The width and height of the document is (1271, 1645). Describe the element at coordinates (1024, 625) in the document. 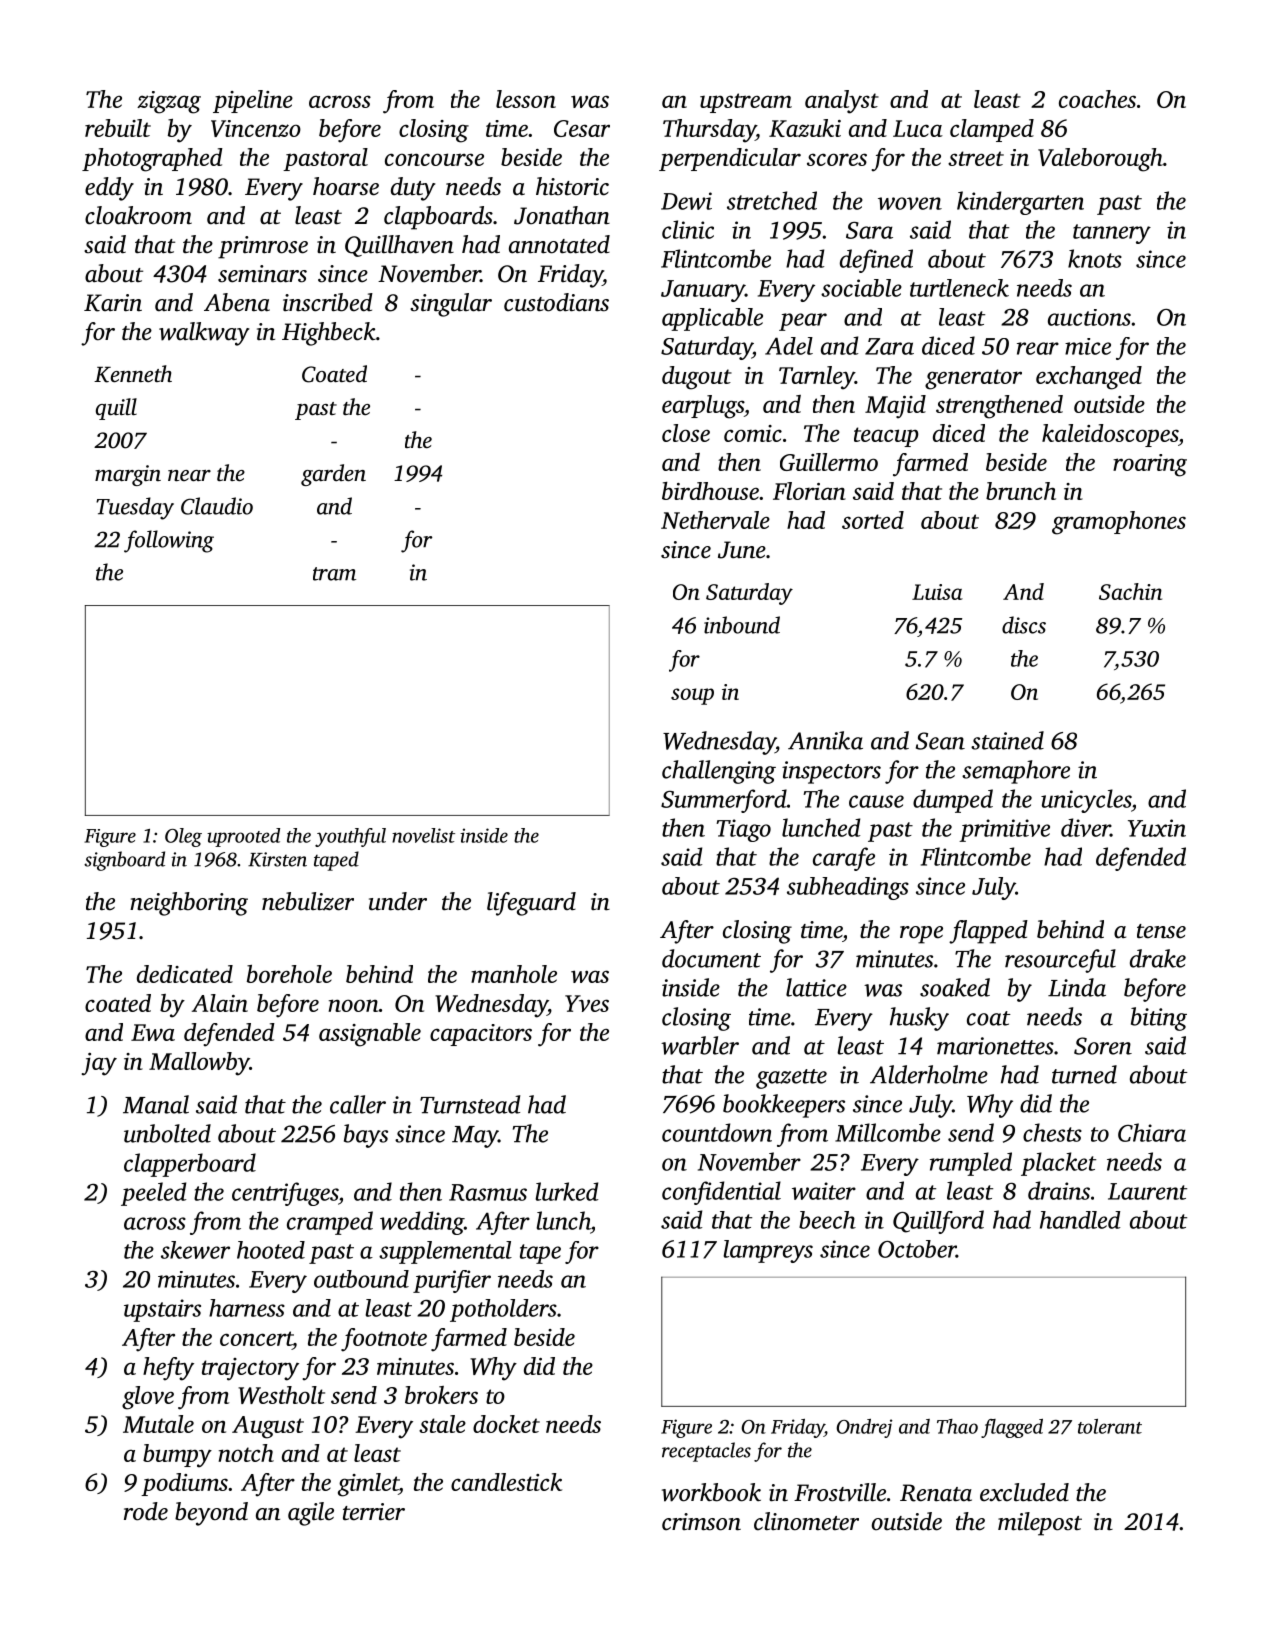

I see `discs` at that location.
